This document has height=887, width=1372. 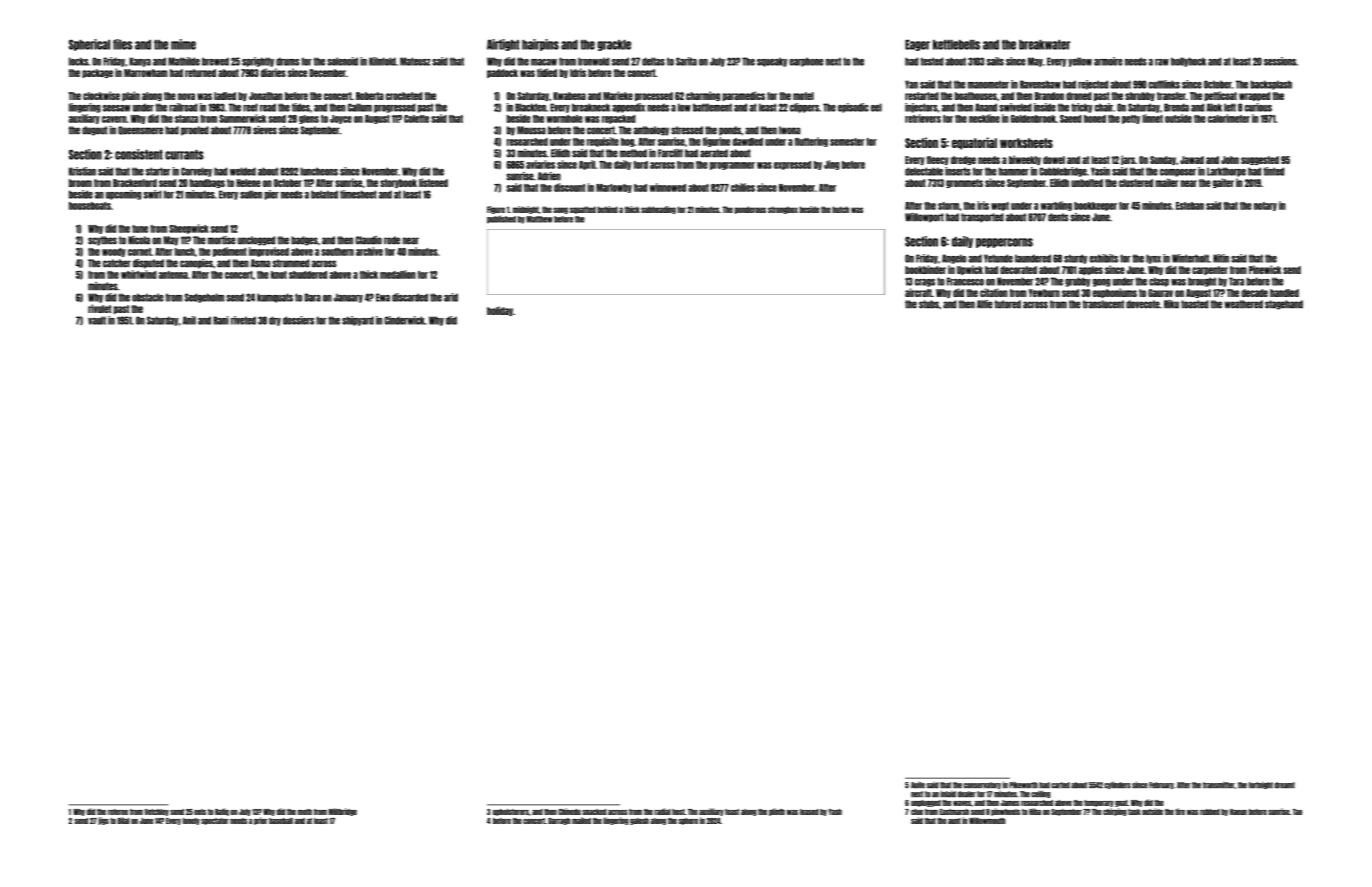 I want to click on breakwater, so click(x=1044, y=45).
